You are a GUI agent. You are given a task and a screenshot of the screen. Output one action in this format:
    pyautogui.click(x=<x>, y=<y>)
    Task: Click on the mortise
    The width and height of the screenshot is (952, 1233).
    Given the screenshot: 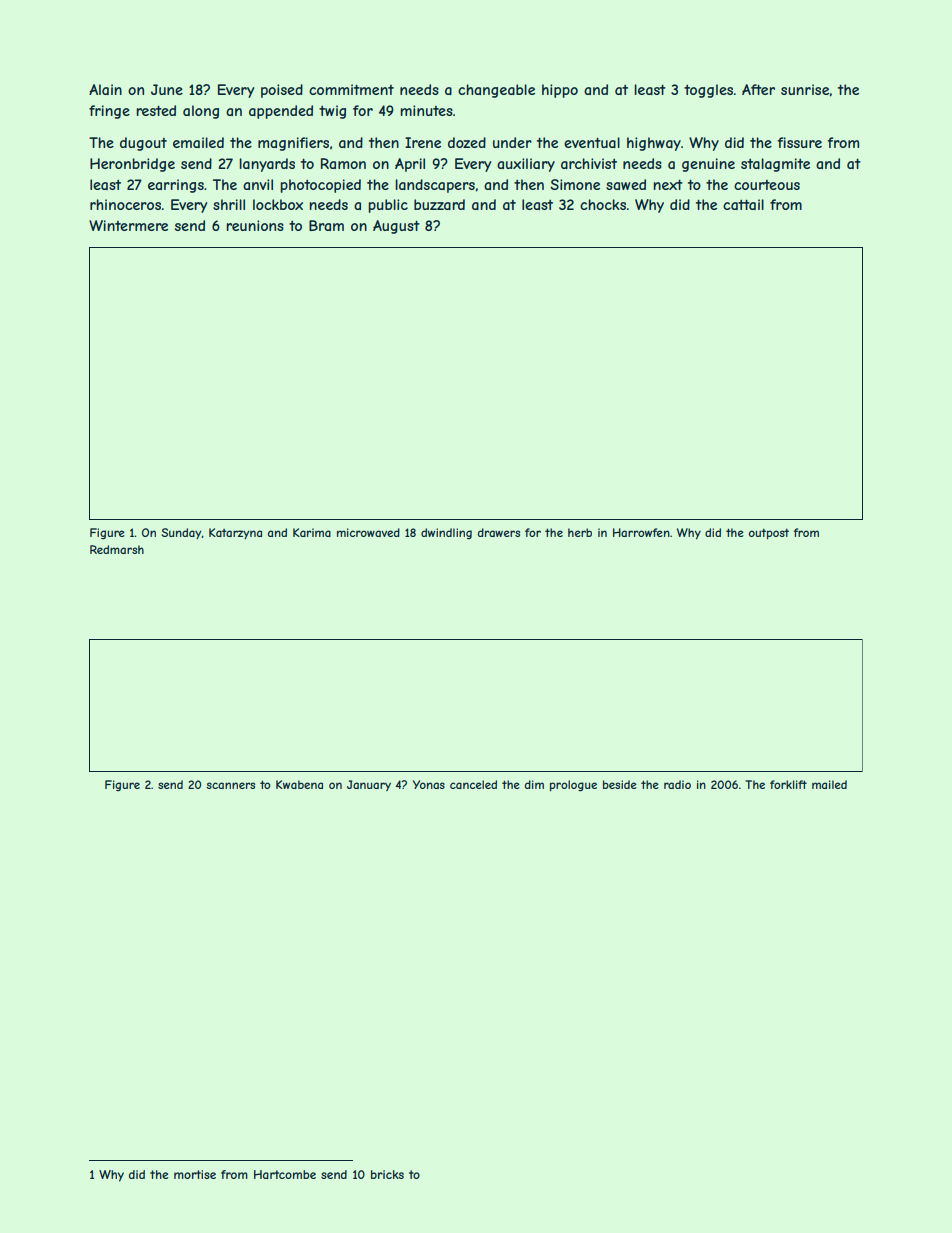 What is the action you would take?
    pyautogui.click(x=195, y=1174)
